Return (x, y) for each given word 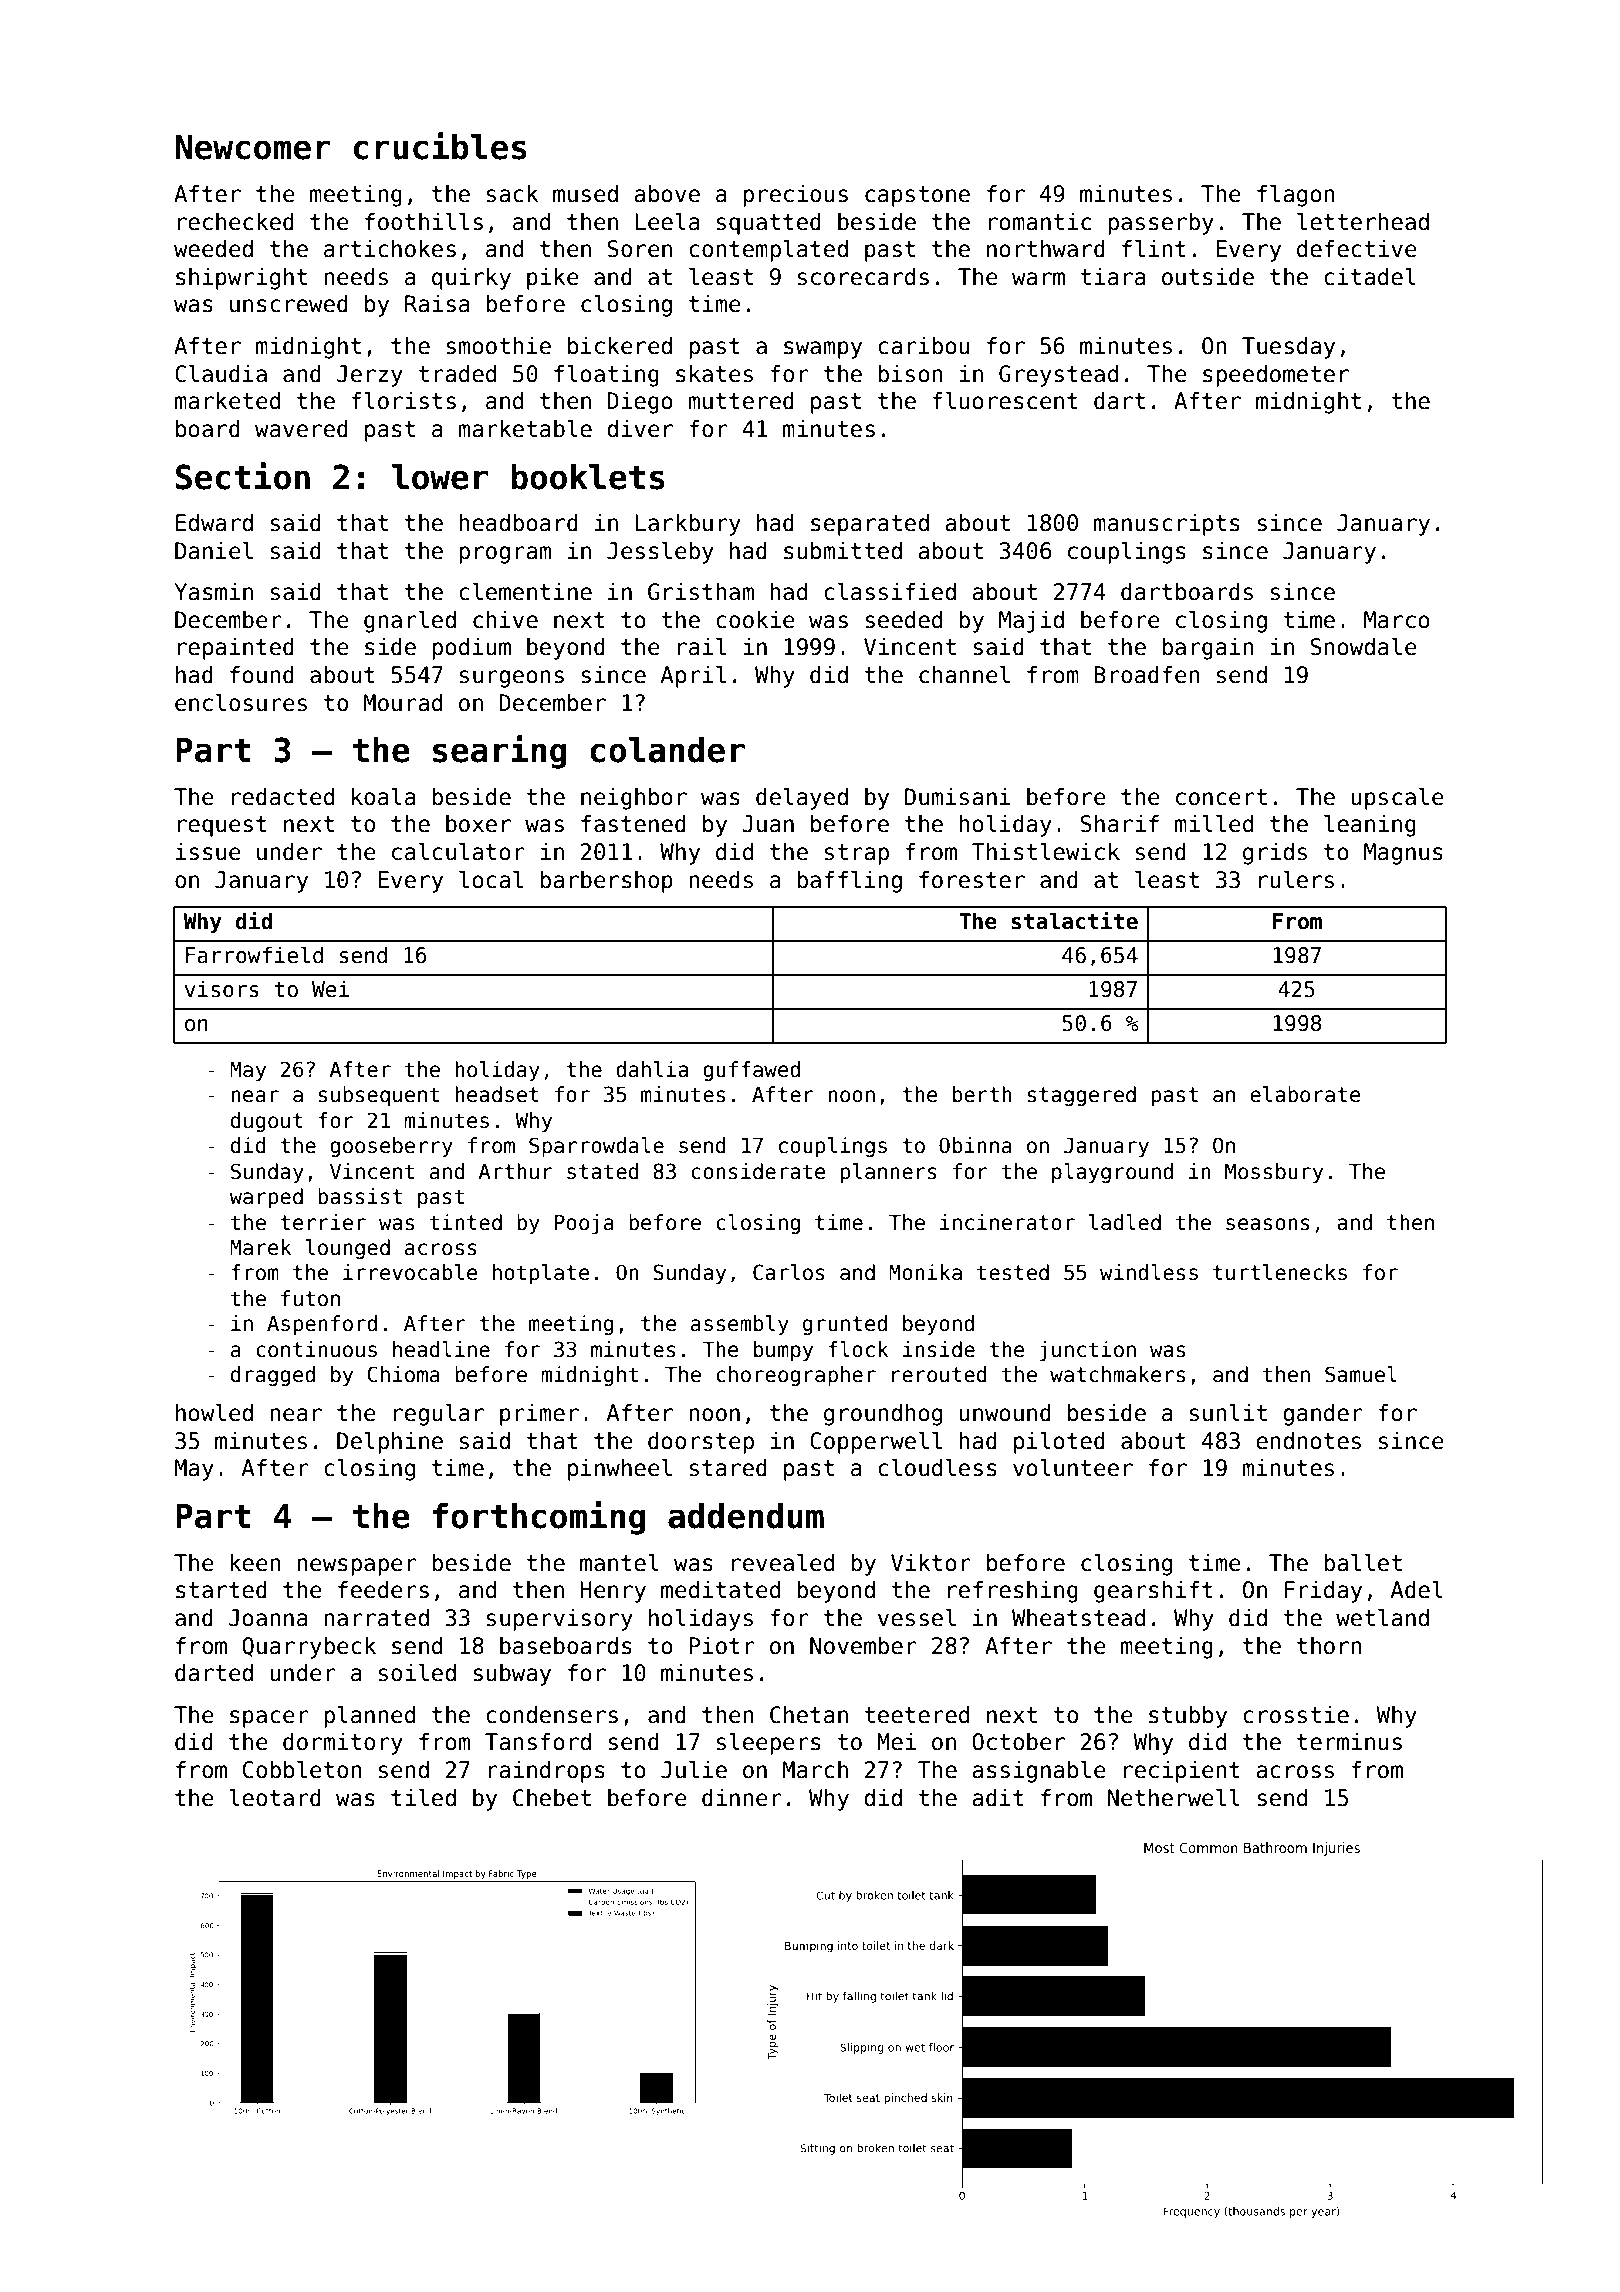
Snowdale (1364, 647)
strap (857, 854)
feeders (383, 1590)
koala (384, 797)
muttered (741, 401)
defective (1357, 249)
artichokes (390, 249)
